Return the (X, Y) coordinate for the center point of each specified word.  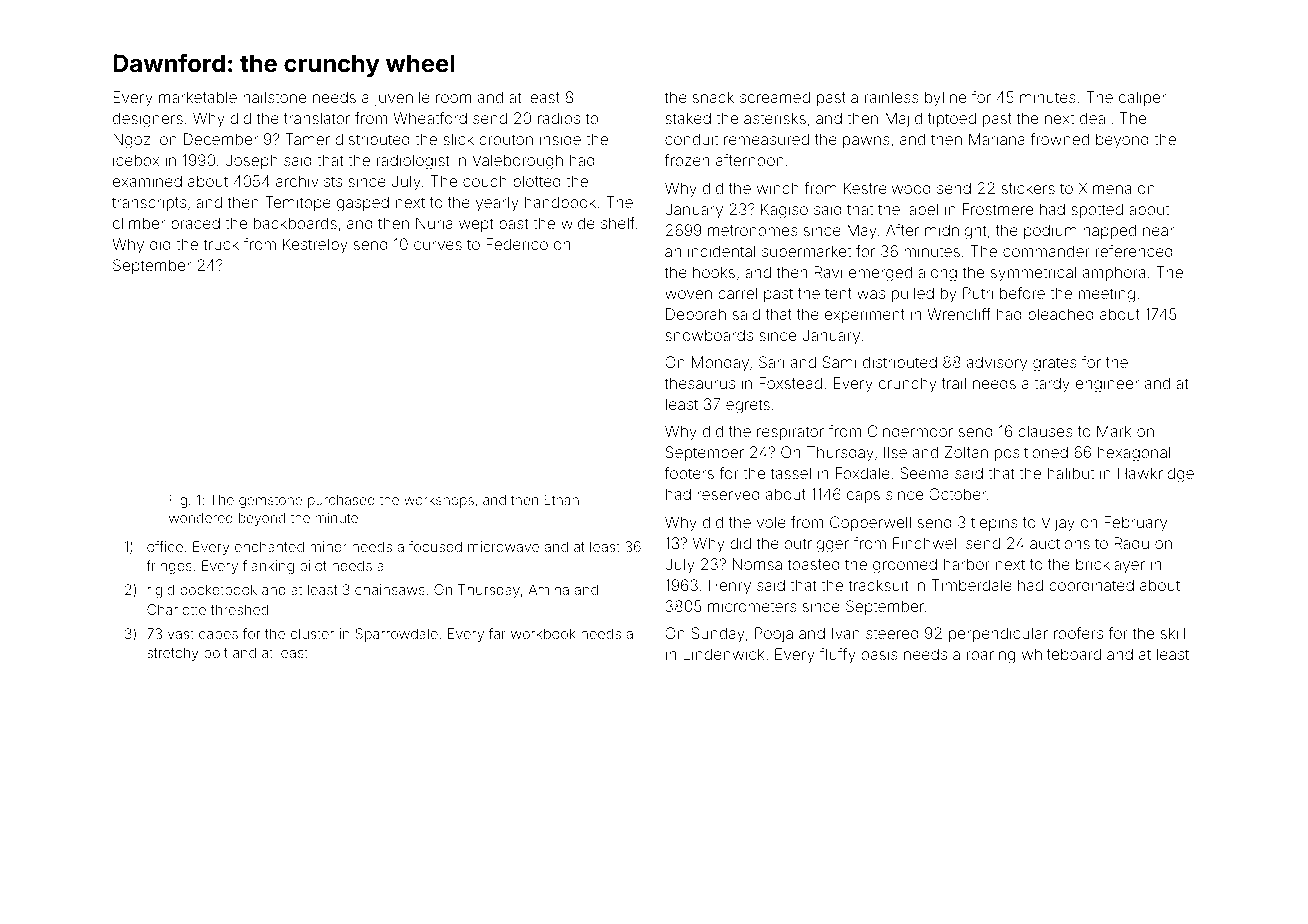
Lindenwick (724, 654)
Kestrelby (315, 246)
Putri (978, 293)
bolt (216, 652)
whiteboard (1061, 654)
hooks (714, 272)
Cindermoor (910, 431)
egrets (748, 406)
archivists (309, 181)
